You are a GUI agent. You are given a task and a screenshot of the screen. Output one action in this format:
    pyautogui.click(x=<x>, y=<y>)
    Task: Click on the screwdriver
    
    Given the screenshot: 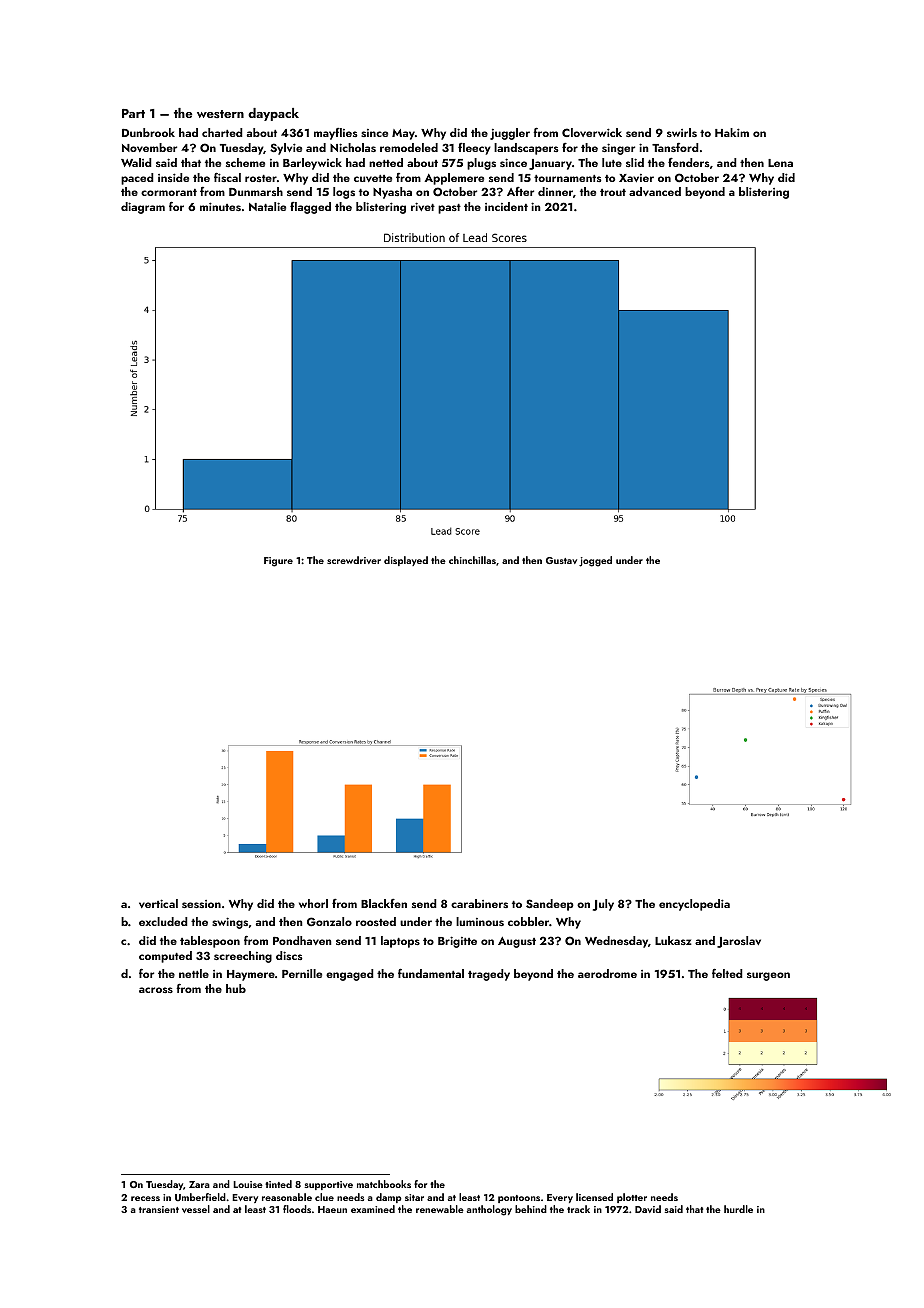 What is the action you would take?
    pyautogui.click(x=354, y=560)
